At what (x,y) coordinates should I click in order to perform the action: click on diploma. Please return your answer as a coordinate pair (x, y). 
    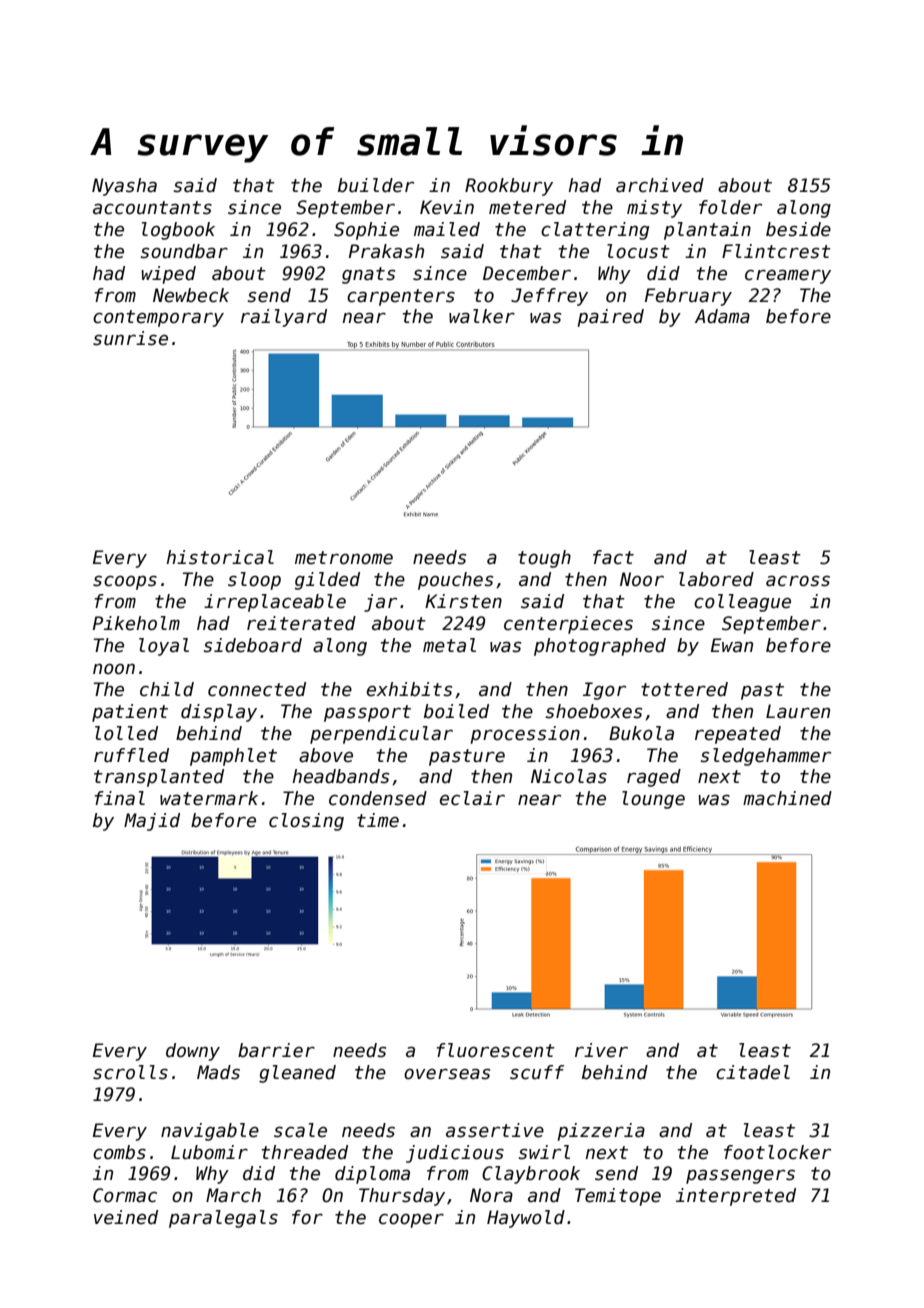
    Looking at the image, I should click on (372, 1175).
